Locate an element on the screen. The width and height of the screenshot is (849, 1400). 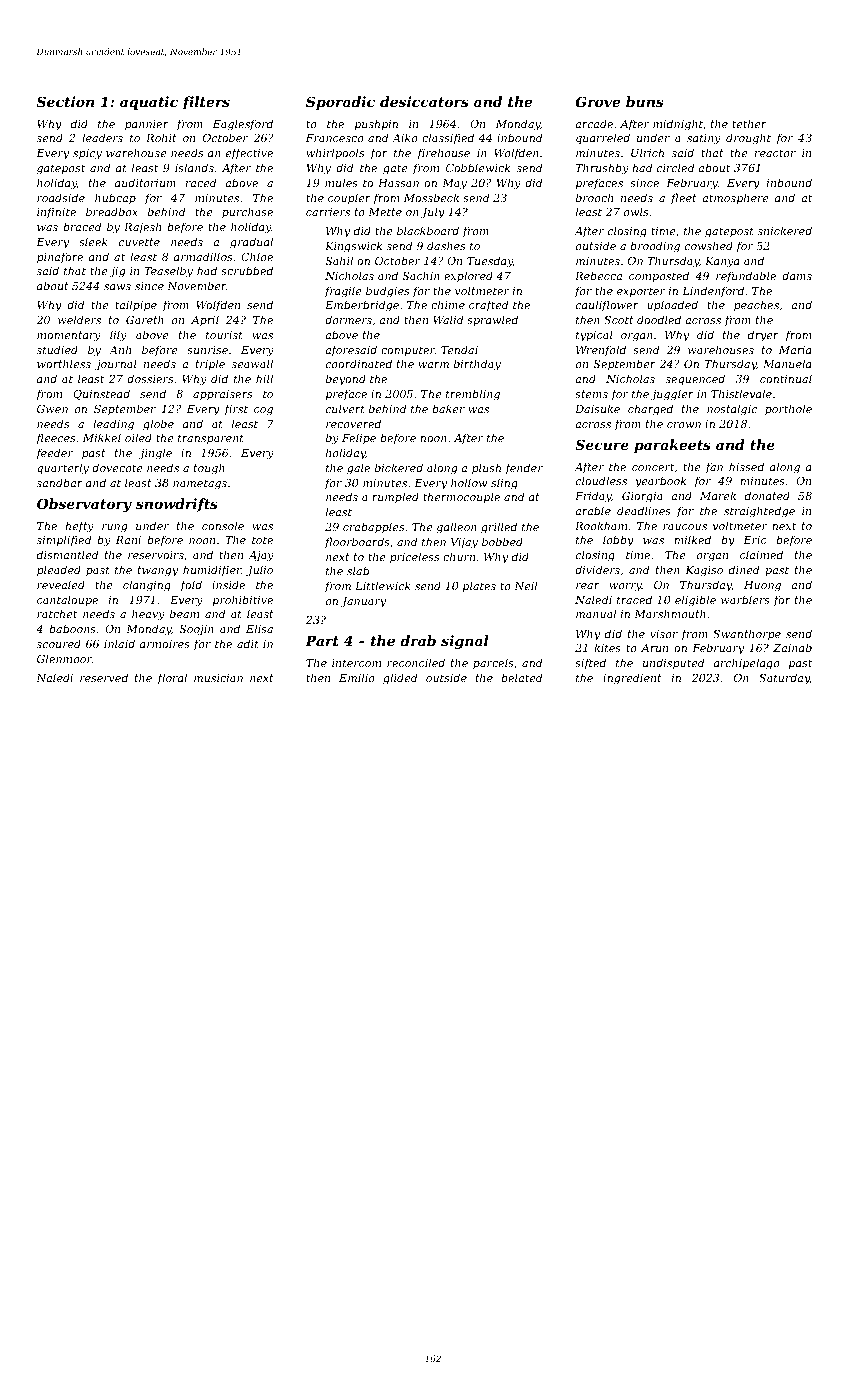
pleaded is located at coordinates (59, 571).
